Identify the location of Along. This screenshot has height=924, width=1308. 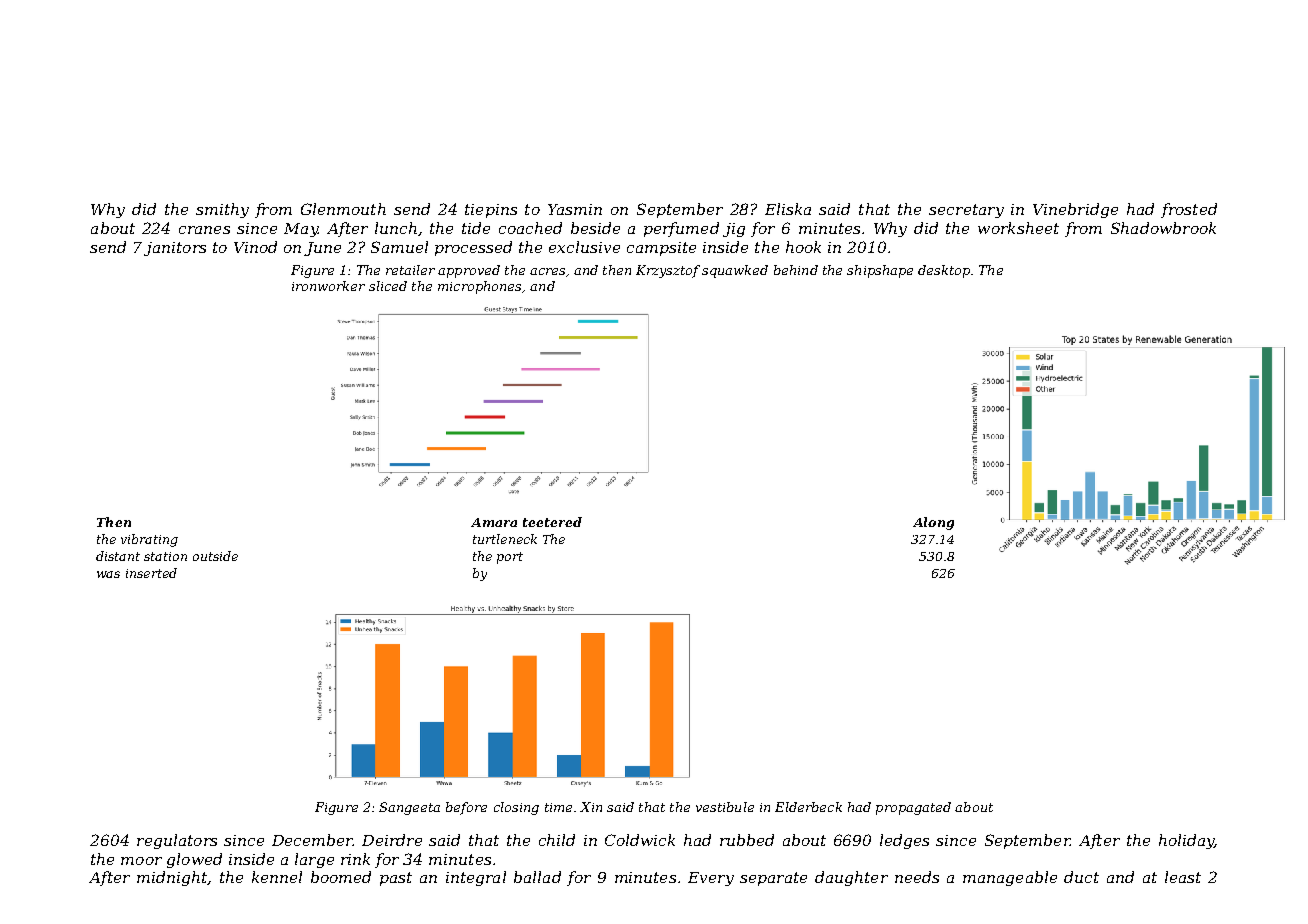
(933, 523).
